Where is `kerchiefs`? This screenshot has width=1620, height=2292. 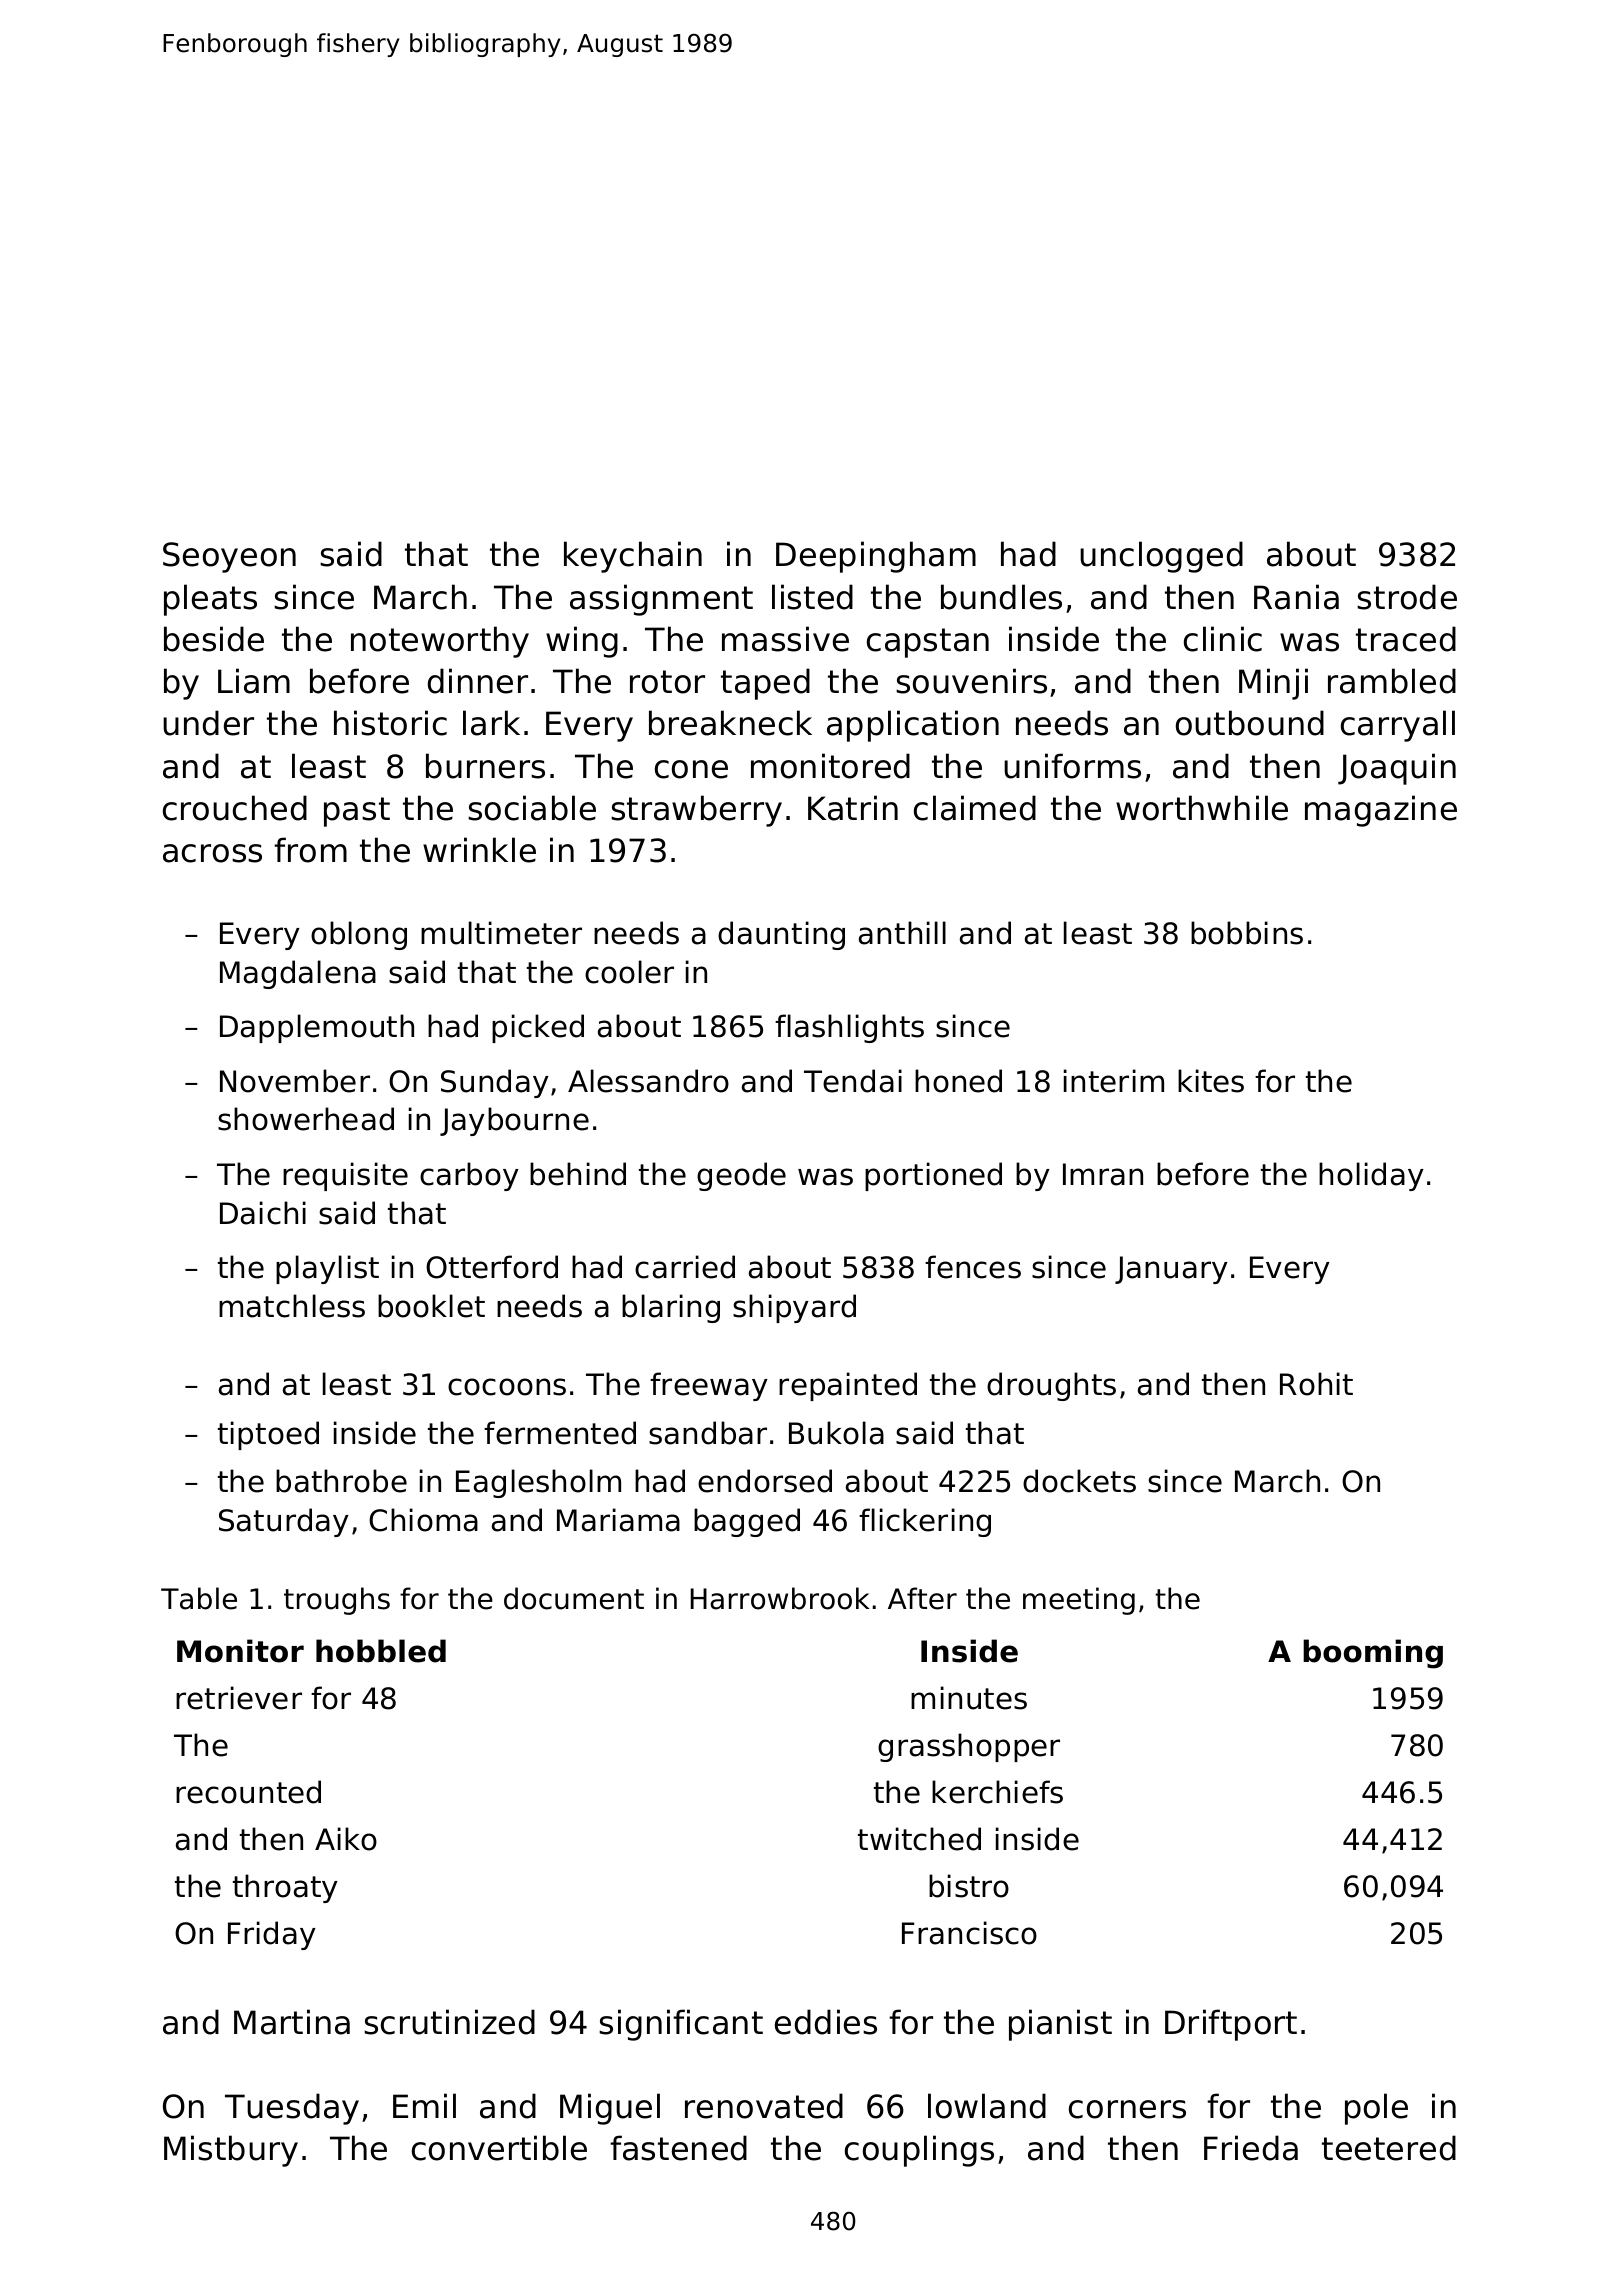 kerchiefs is located at coordinates (997, 1792).
